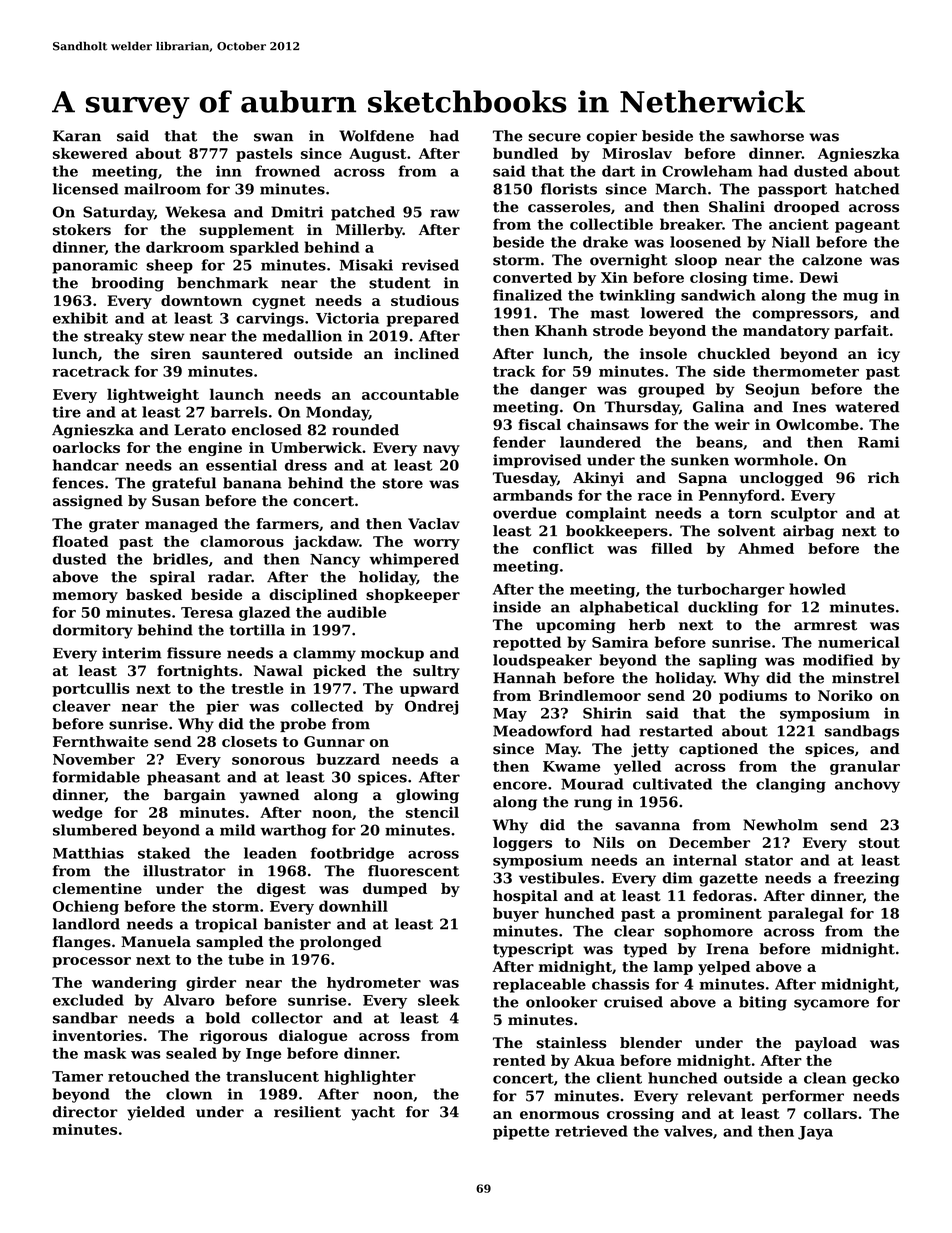 The width and height of the screenshot is (952, 1233). I want to click on overdue, so click(525, 513).
